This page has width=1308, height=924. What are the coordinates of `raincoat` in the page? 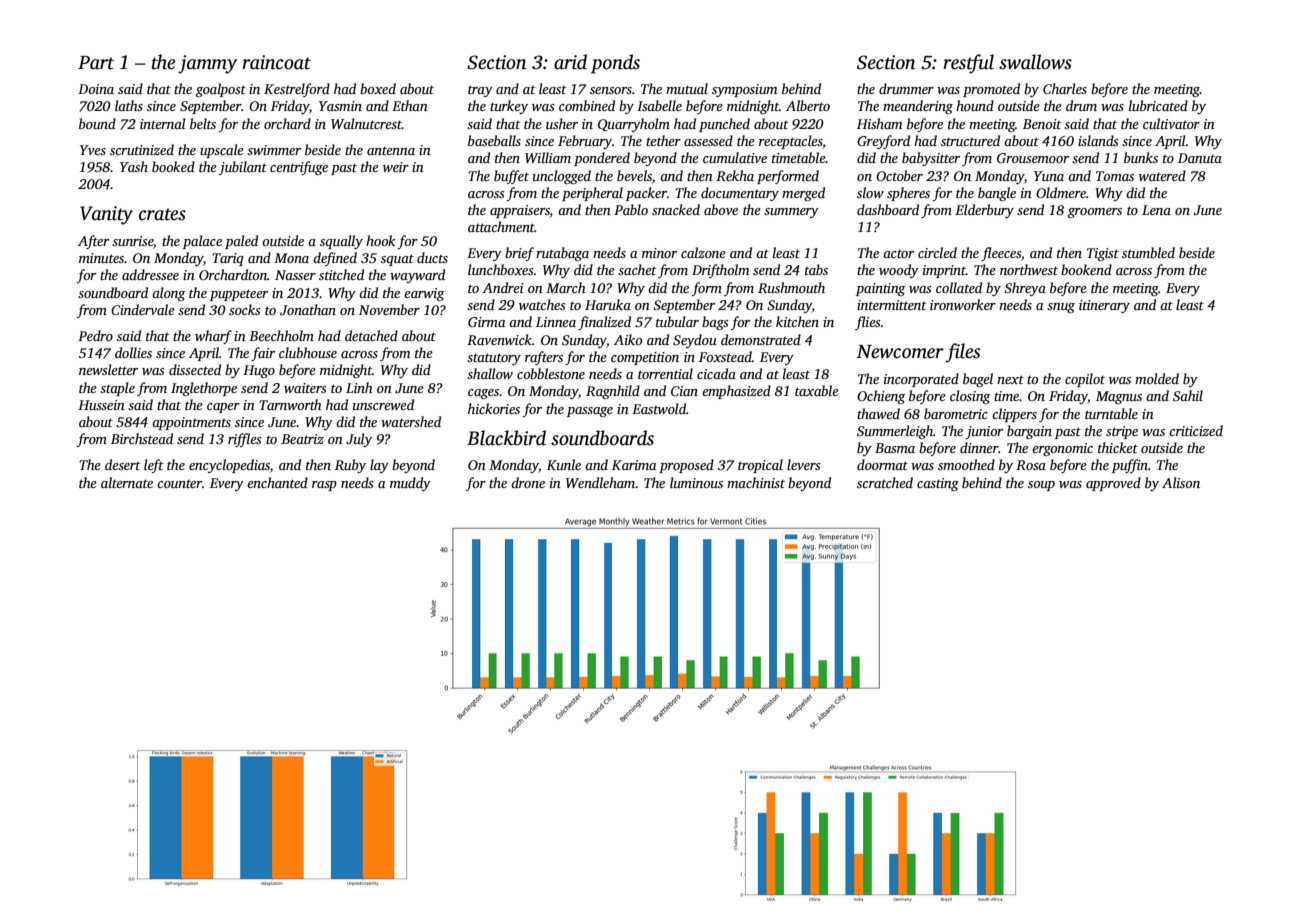 It's located at (276, 62).
